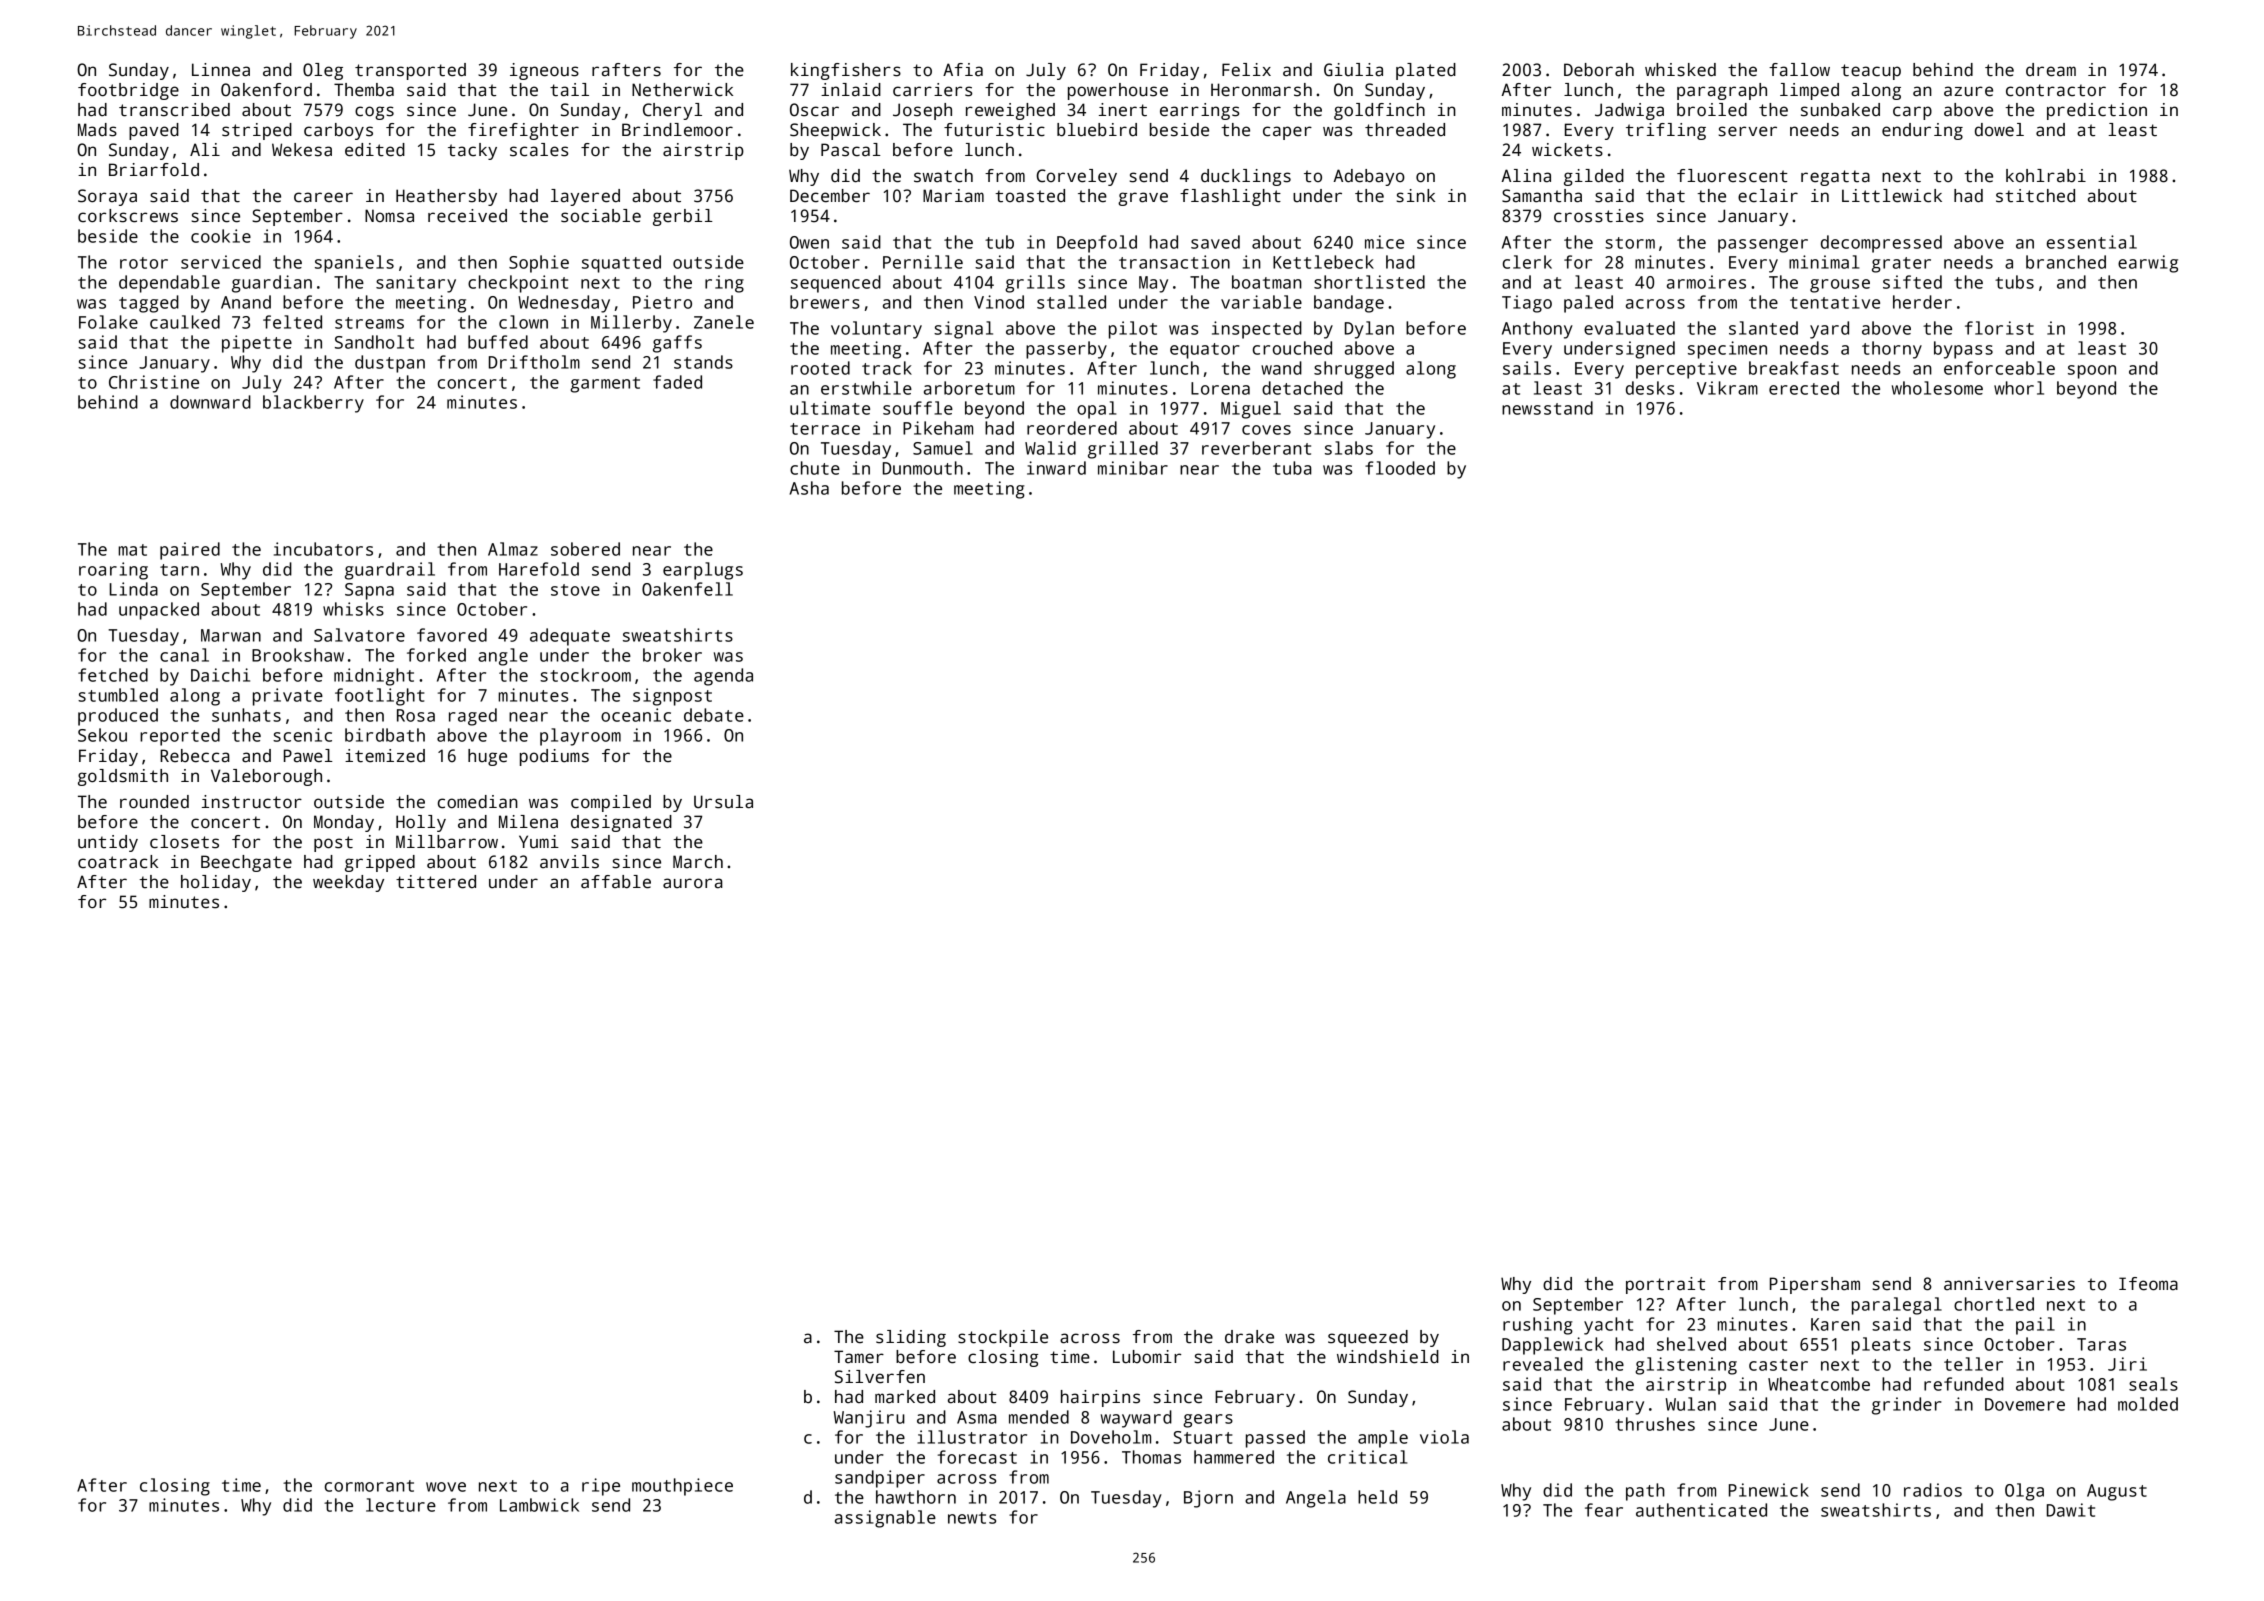 The height and width of the screenshot is (1601, 2264). I want to click on drake, so click(1249, 1337).
